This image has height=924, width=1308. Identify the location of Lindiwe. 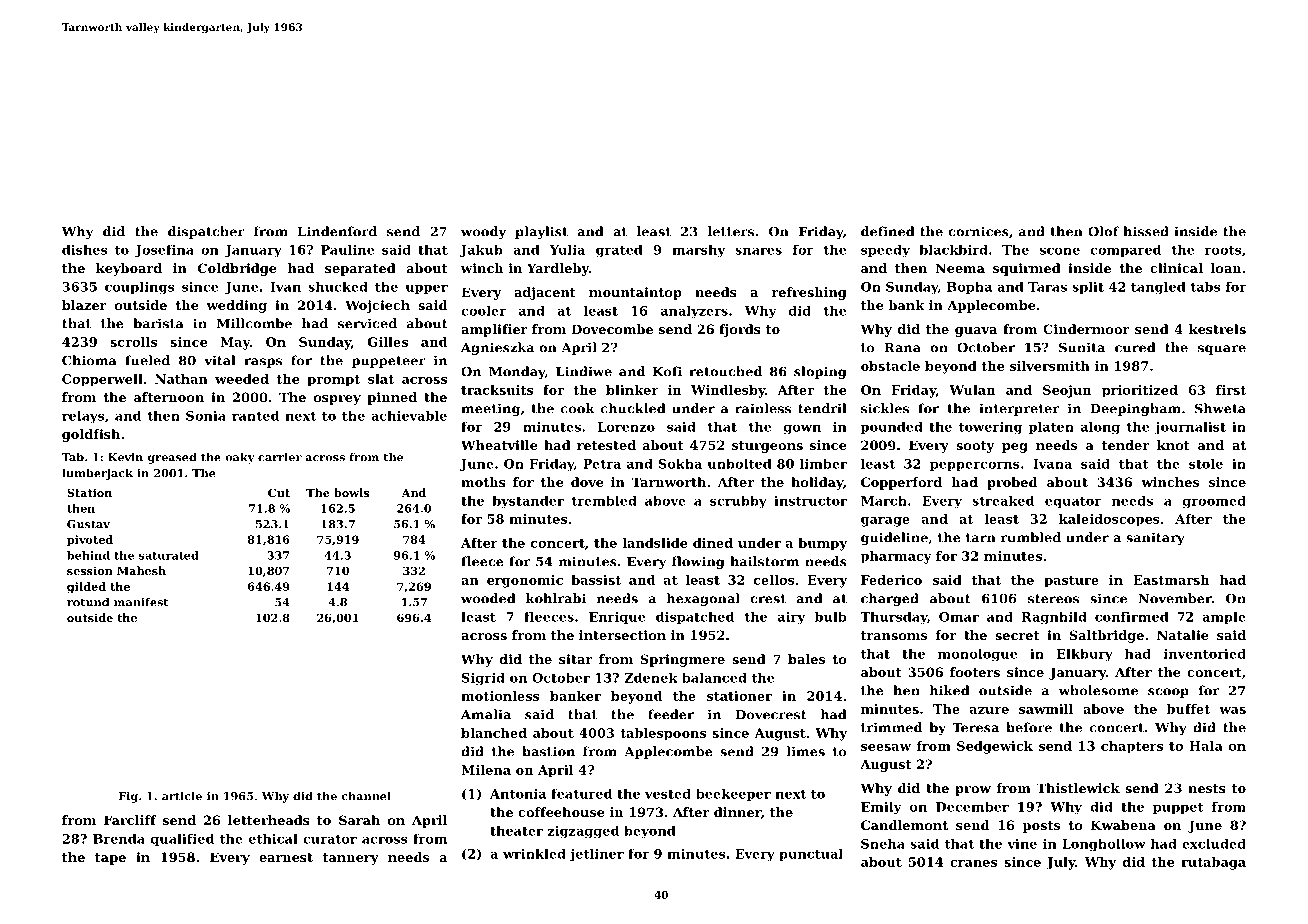
(584, 371).
